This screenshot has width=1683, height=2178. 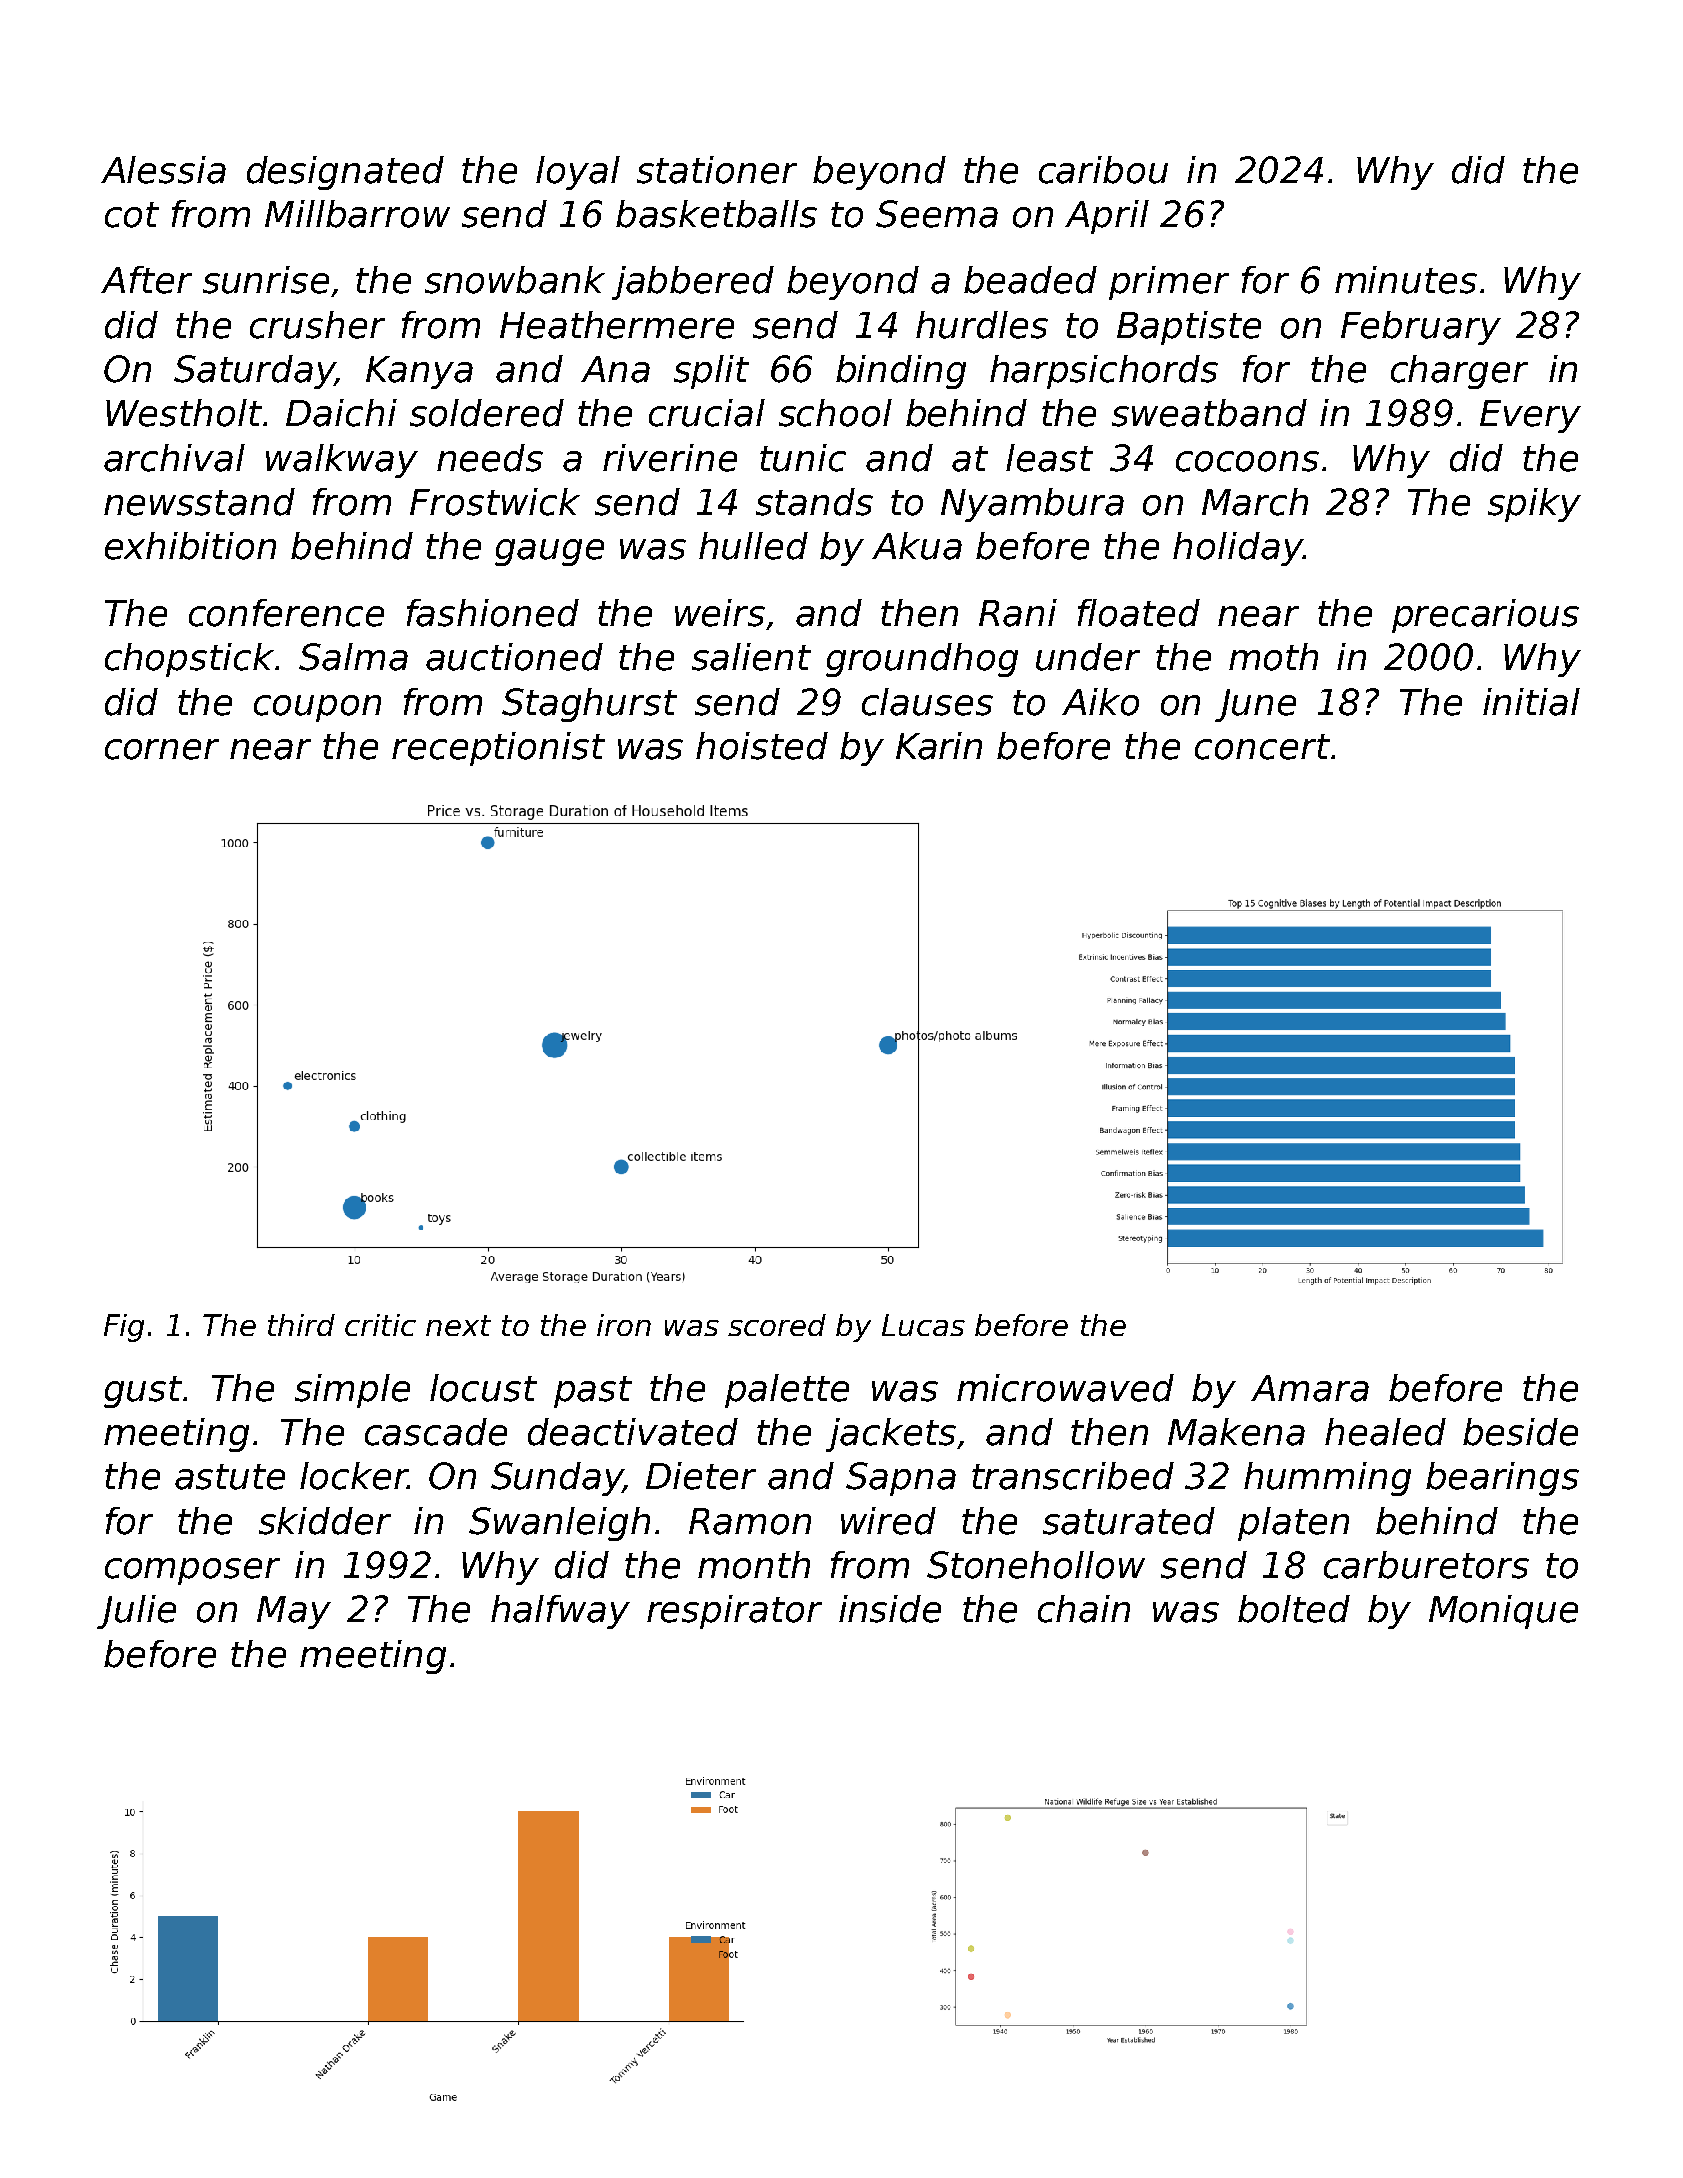 I want to click on initial, so click(x=1531, y=702).
